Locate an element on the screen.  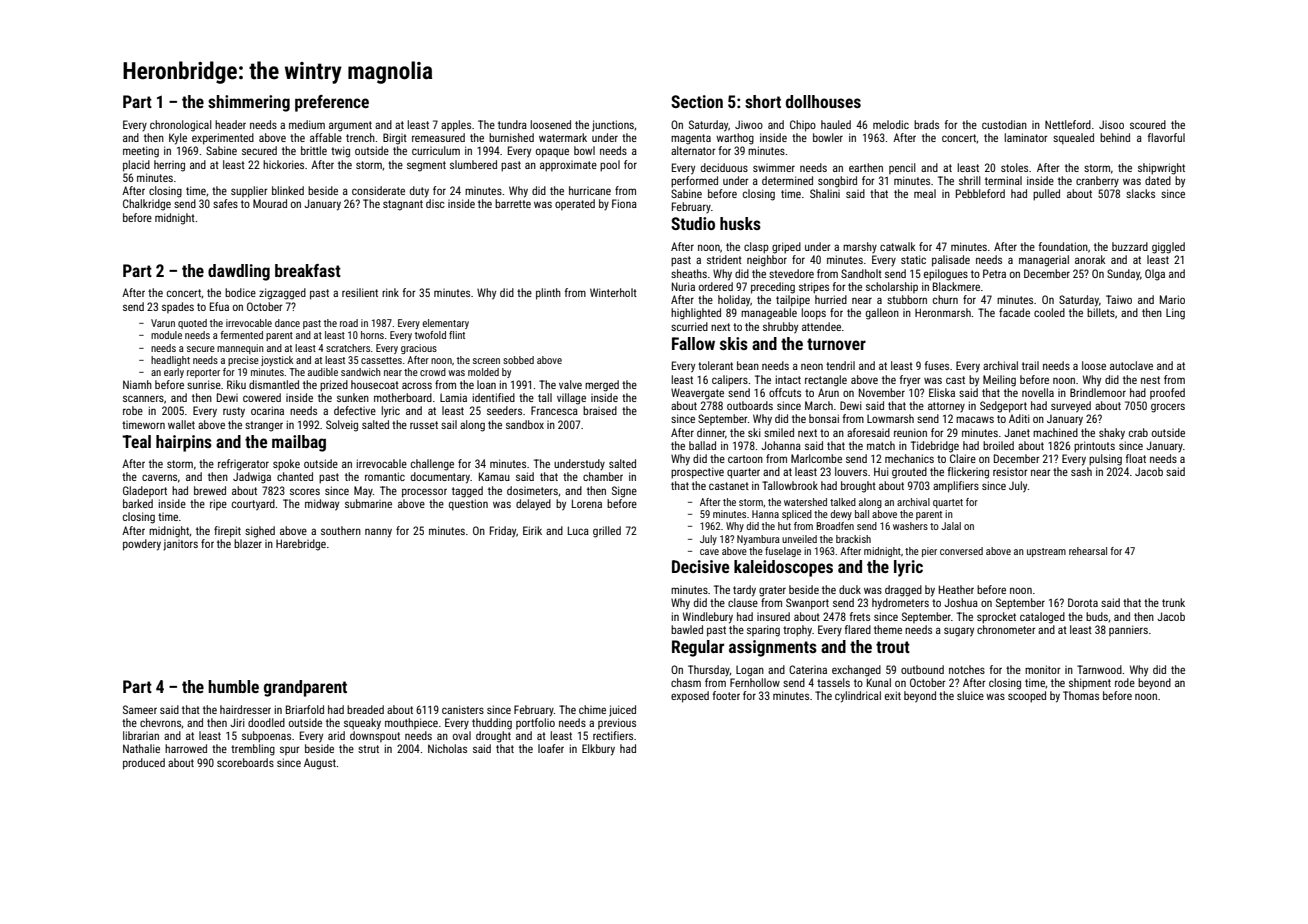
highlighted is located at coordinates (696, 314).
